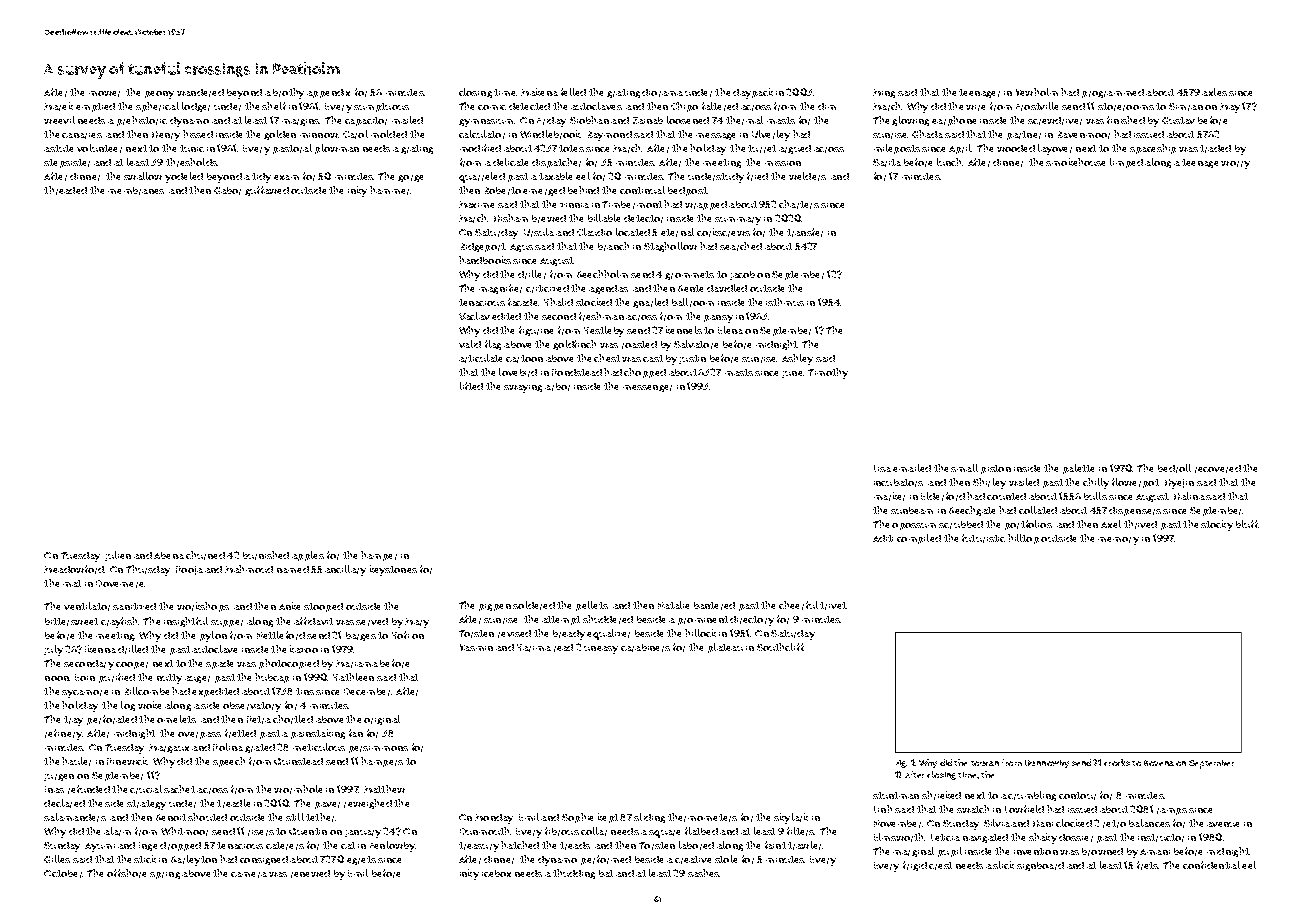  I want to click on Gilles, so click(57, 859).
